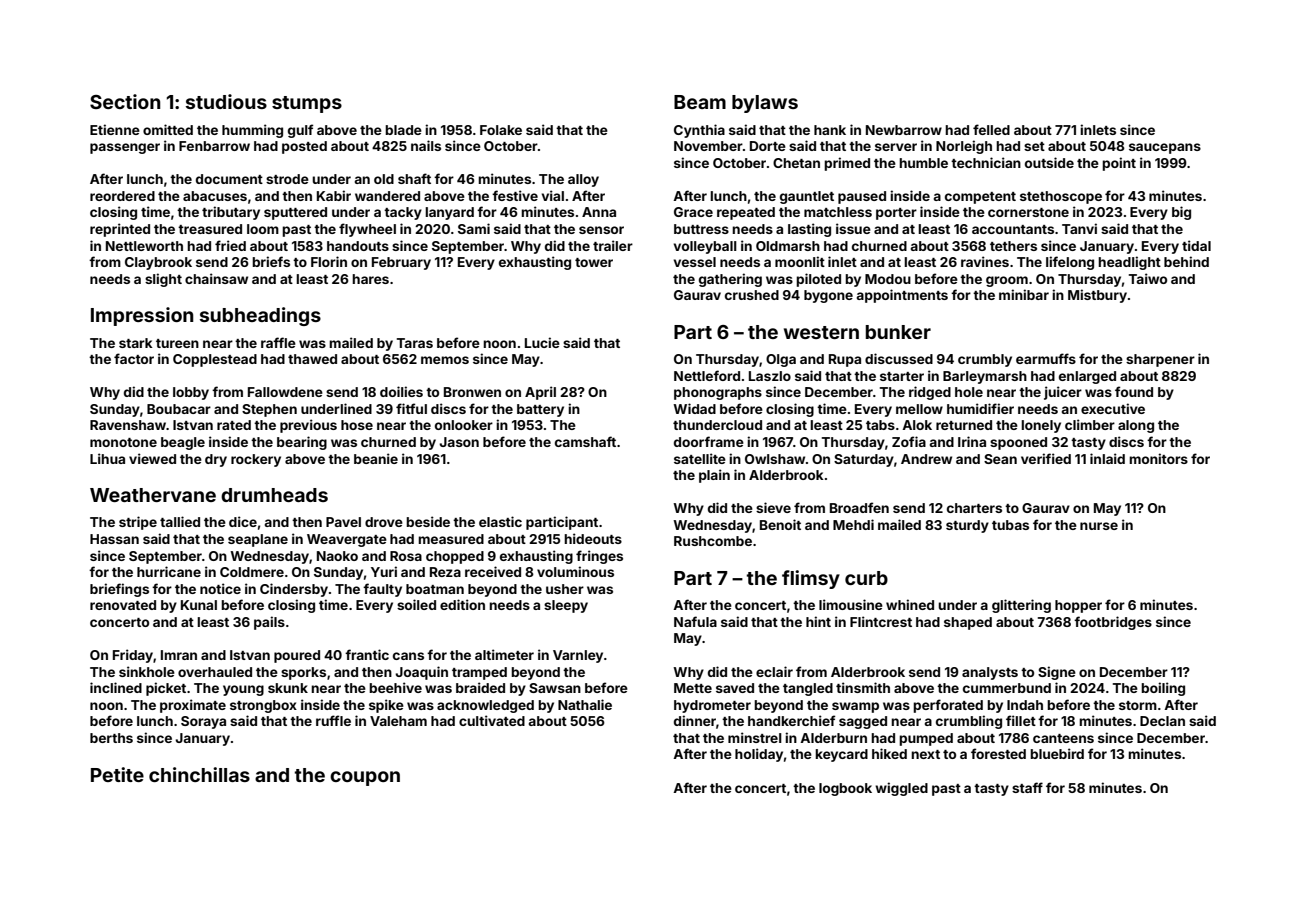 The image size is (1308, 924). I want to click on cans, so click(408, 656).
